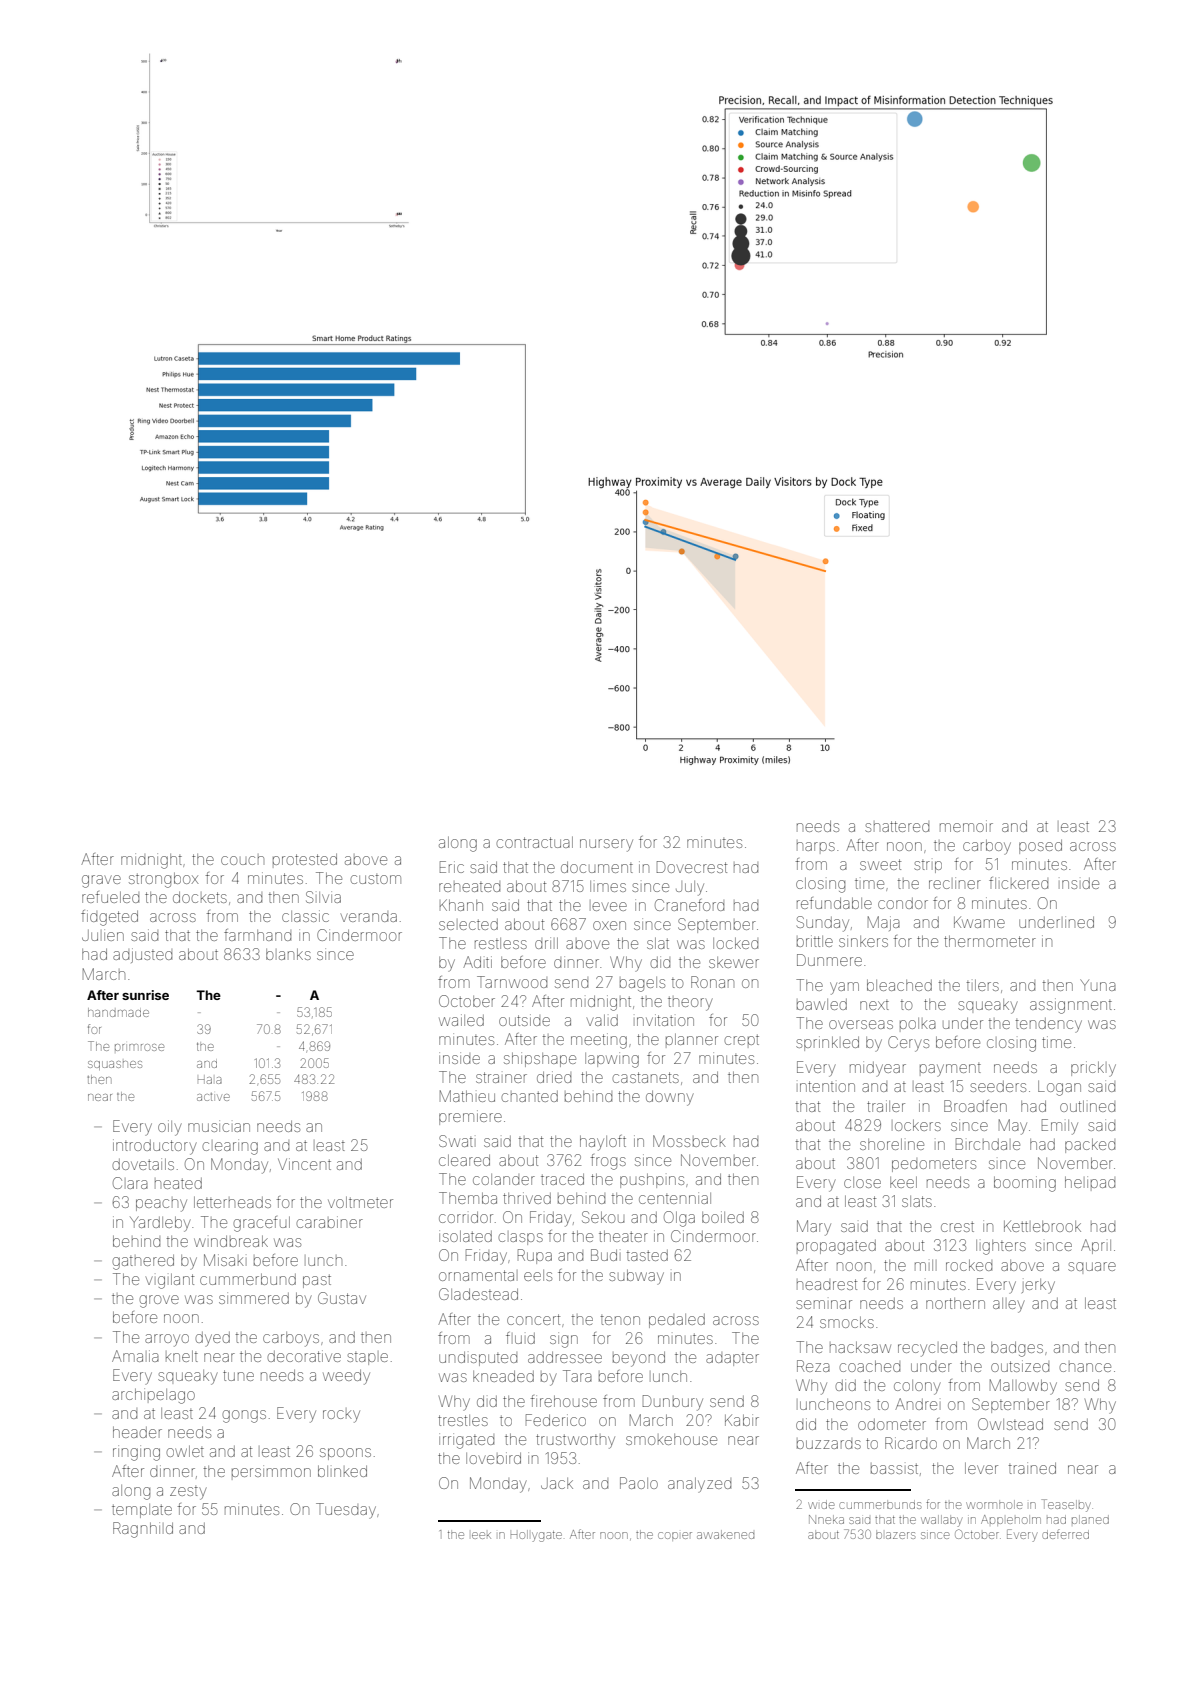  I want to click on Ricardo, so click(911, 1443).
